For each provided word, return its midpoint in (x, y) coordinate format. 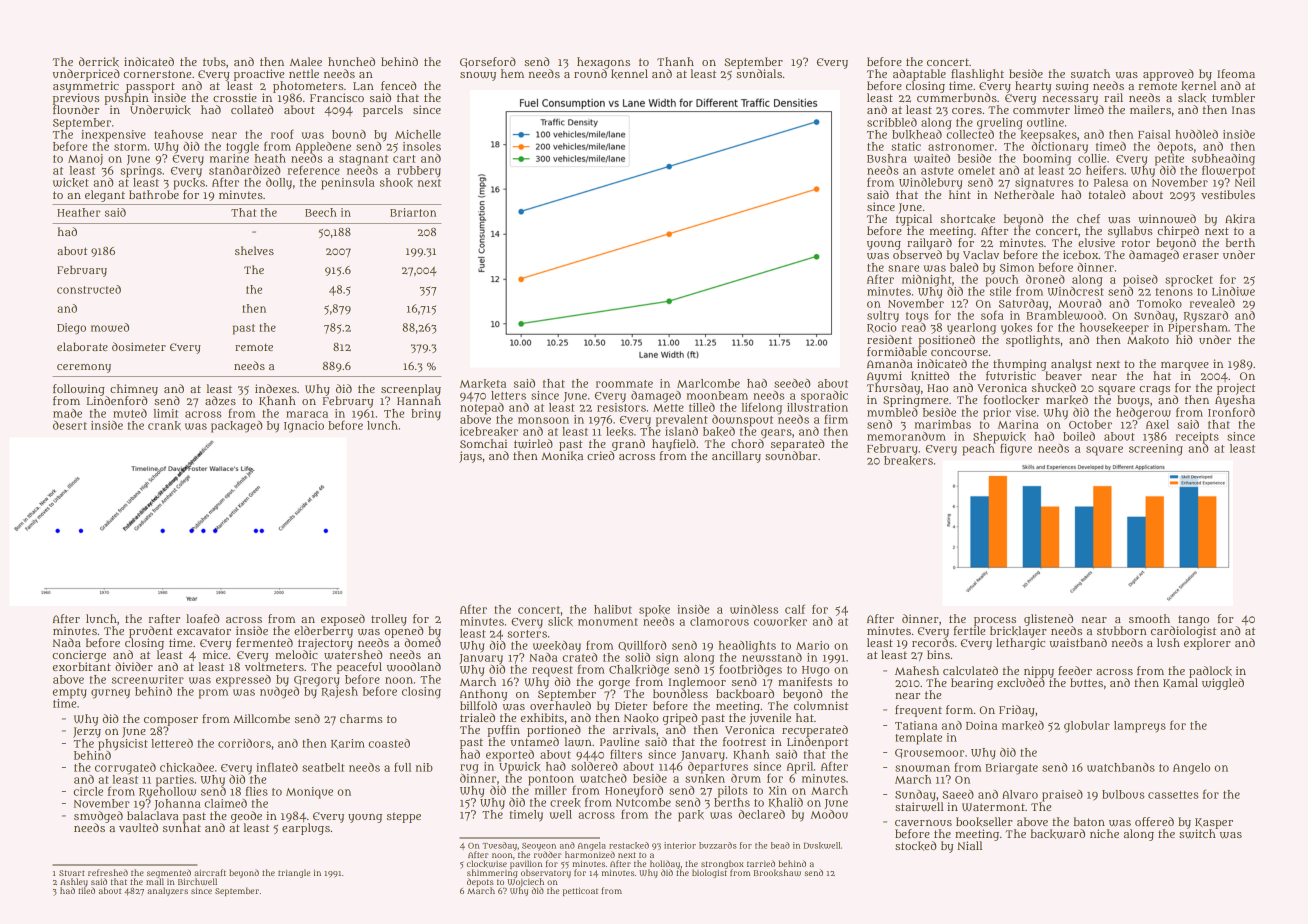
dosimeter (139, 346)
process (995, 621)
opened (404, 632)
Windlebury (930, 183)
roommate (624, 384)
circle (88, 791)
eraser (1201, 256)
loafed (203, 618)
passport (150, 87)
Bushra (887, 158)
